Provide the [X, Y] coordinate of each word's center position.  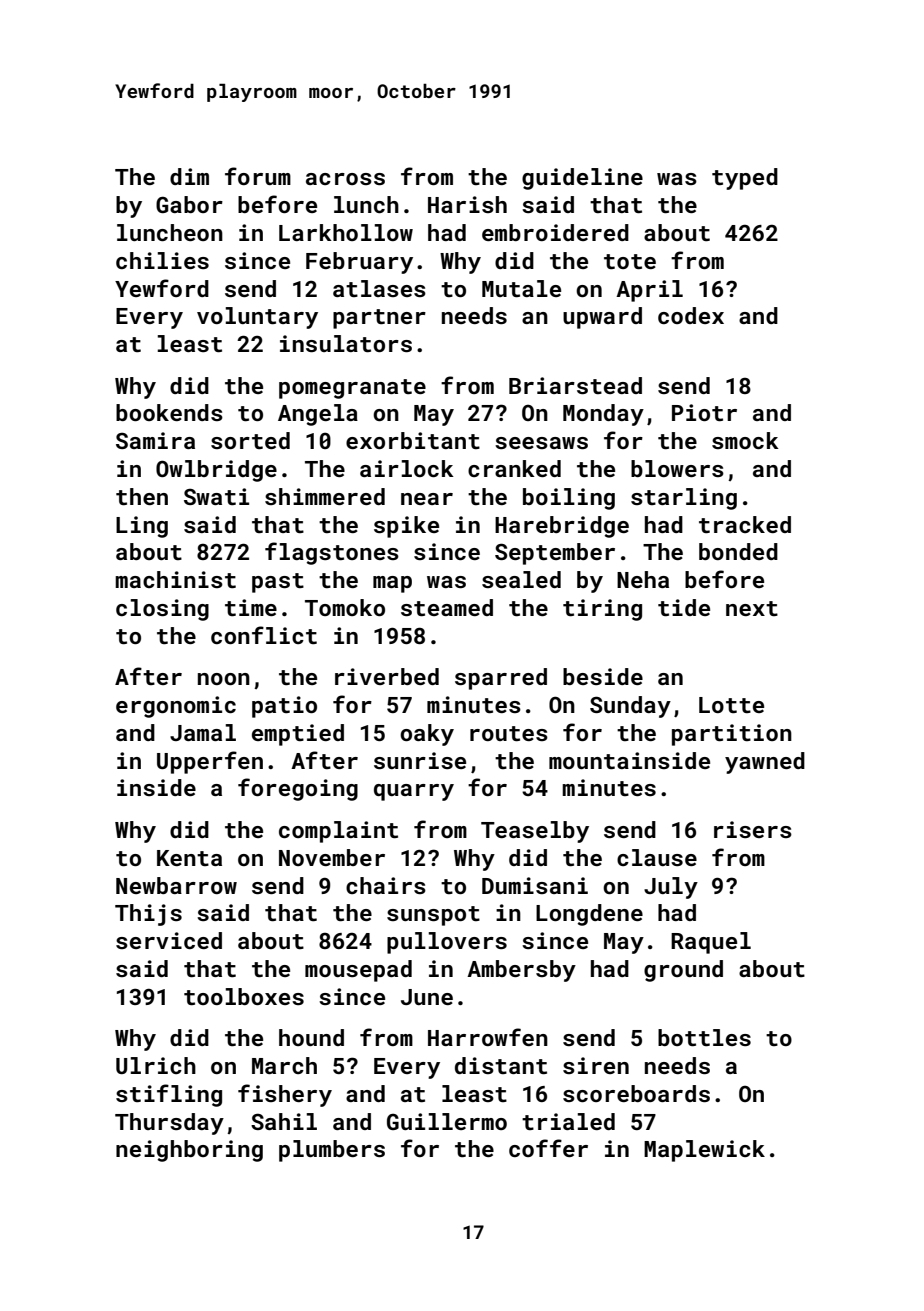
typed [745, 179]
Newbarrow [176, 885]
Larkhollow [346, 232]
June [427, 997]
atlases [379, 288]
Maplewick [704, 1151]
